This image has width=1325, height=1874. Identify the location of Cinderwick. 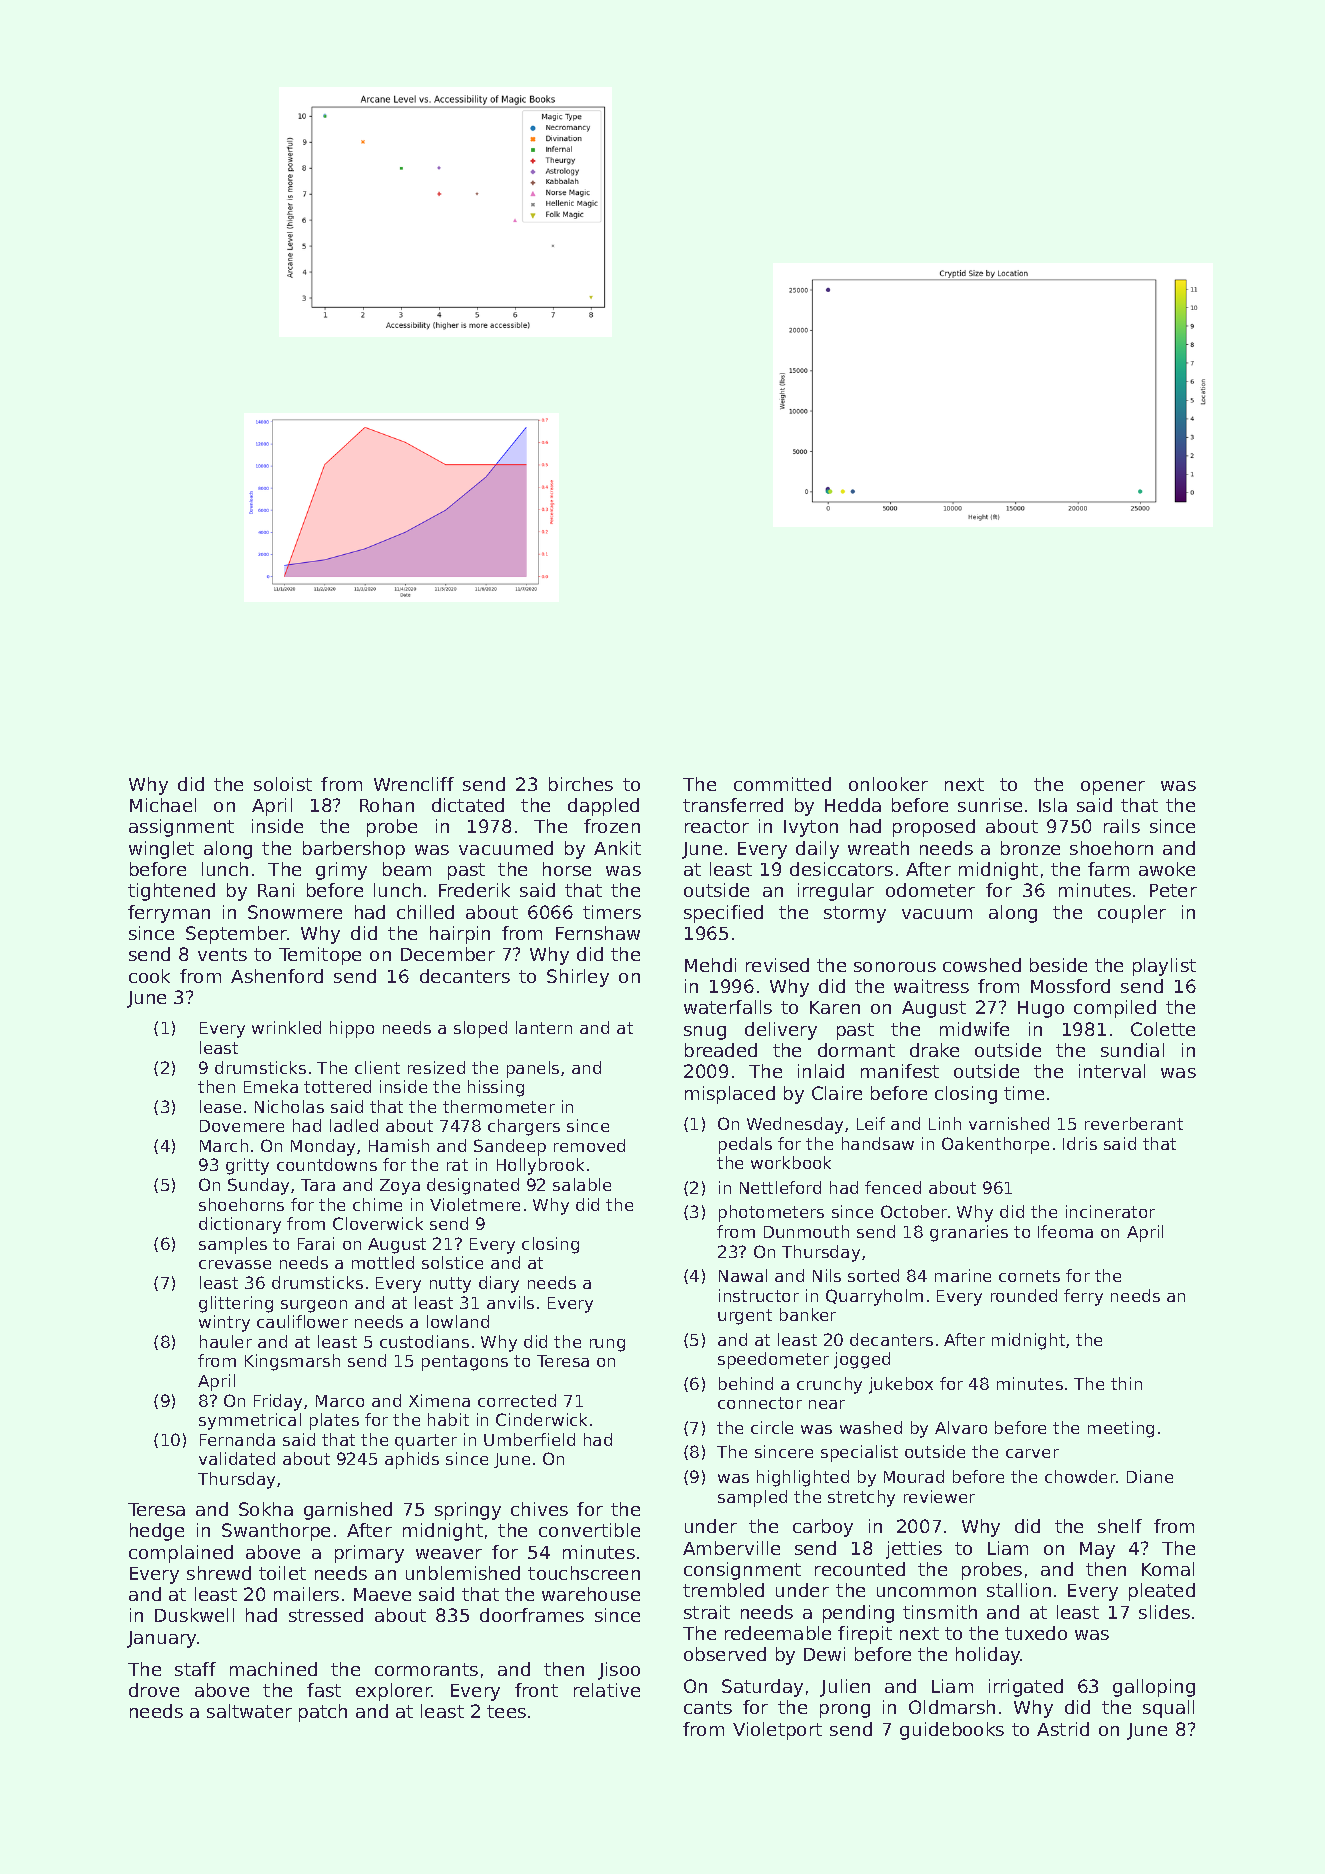
(541, 1419).
